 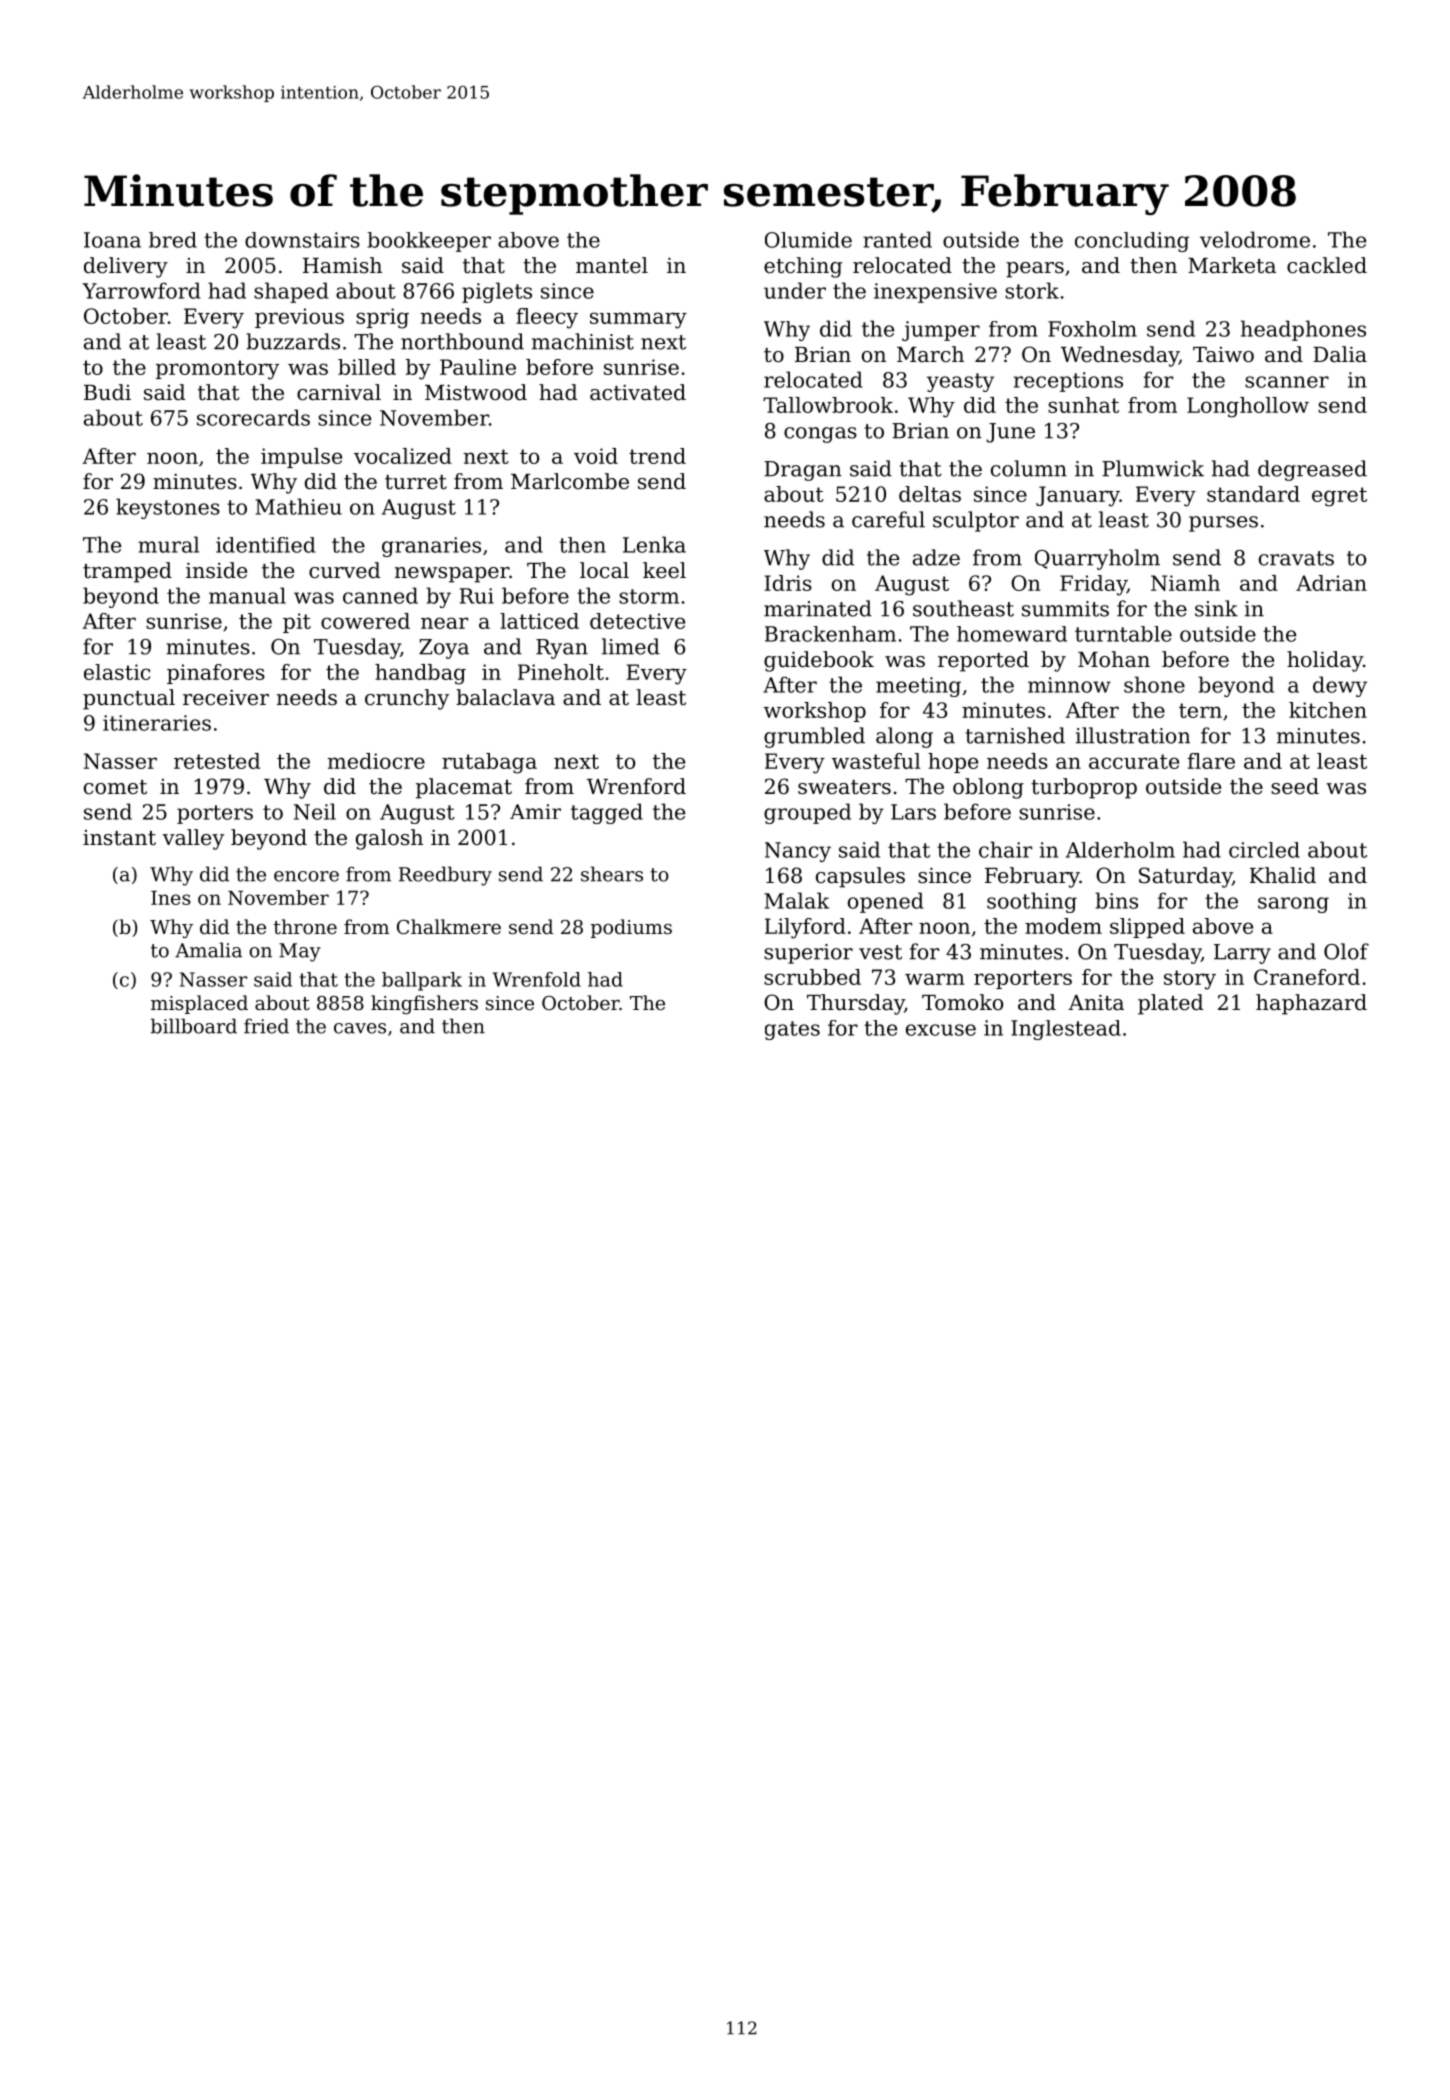 What do you see at coordinates (796, 900) in the screenshot?
I see `Malak` at bounding box center [796, 900].
